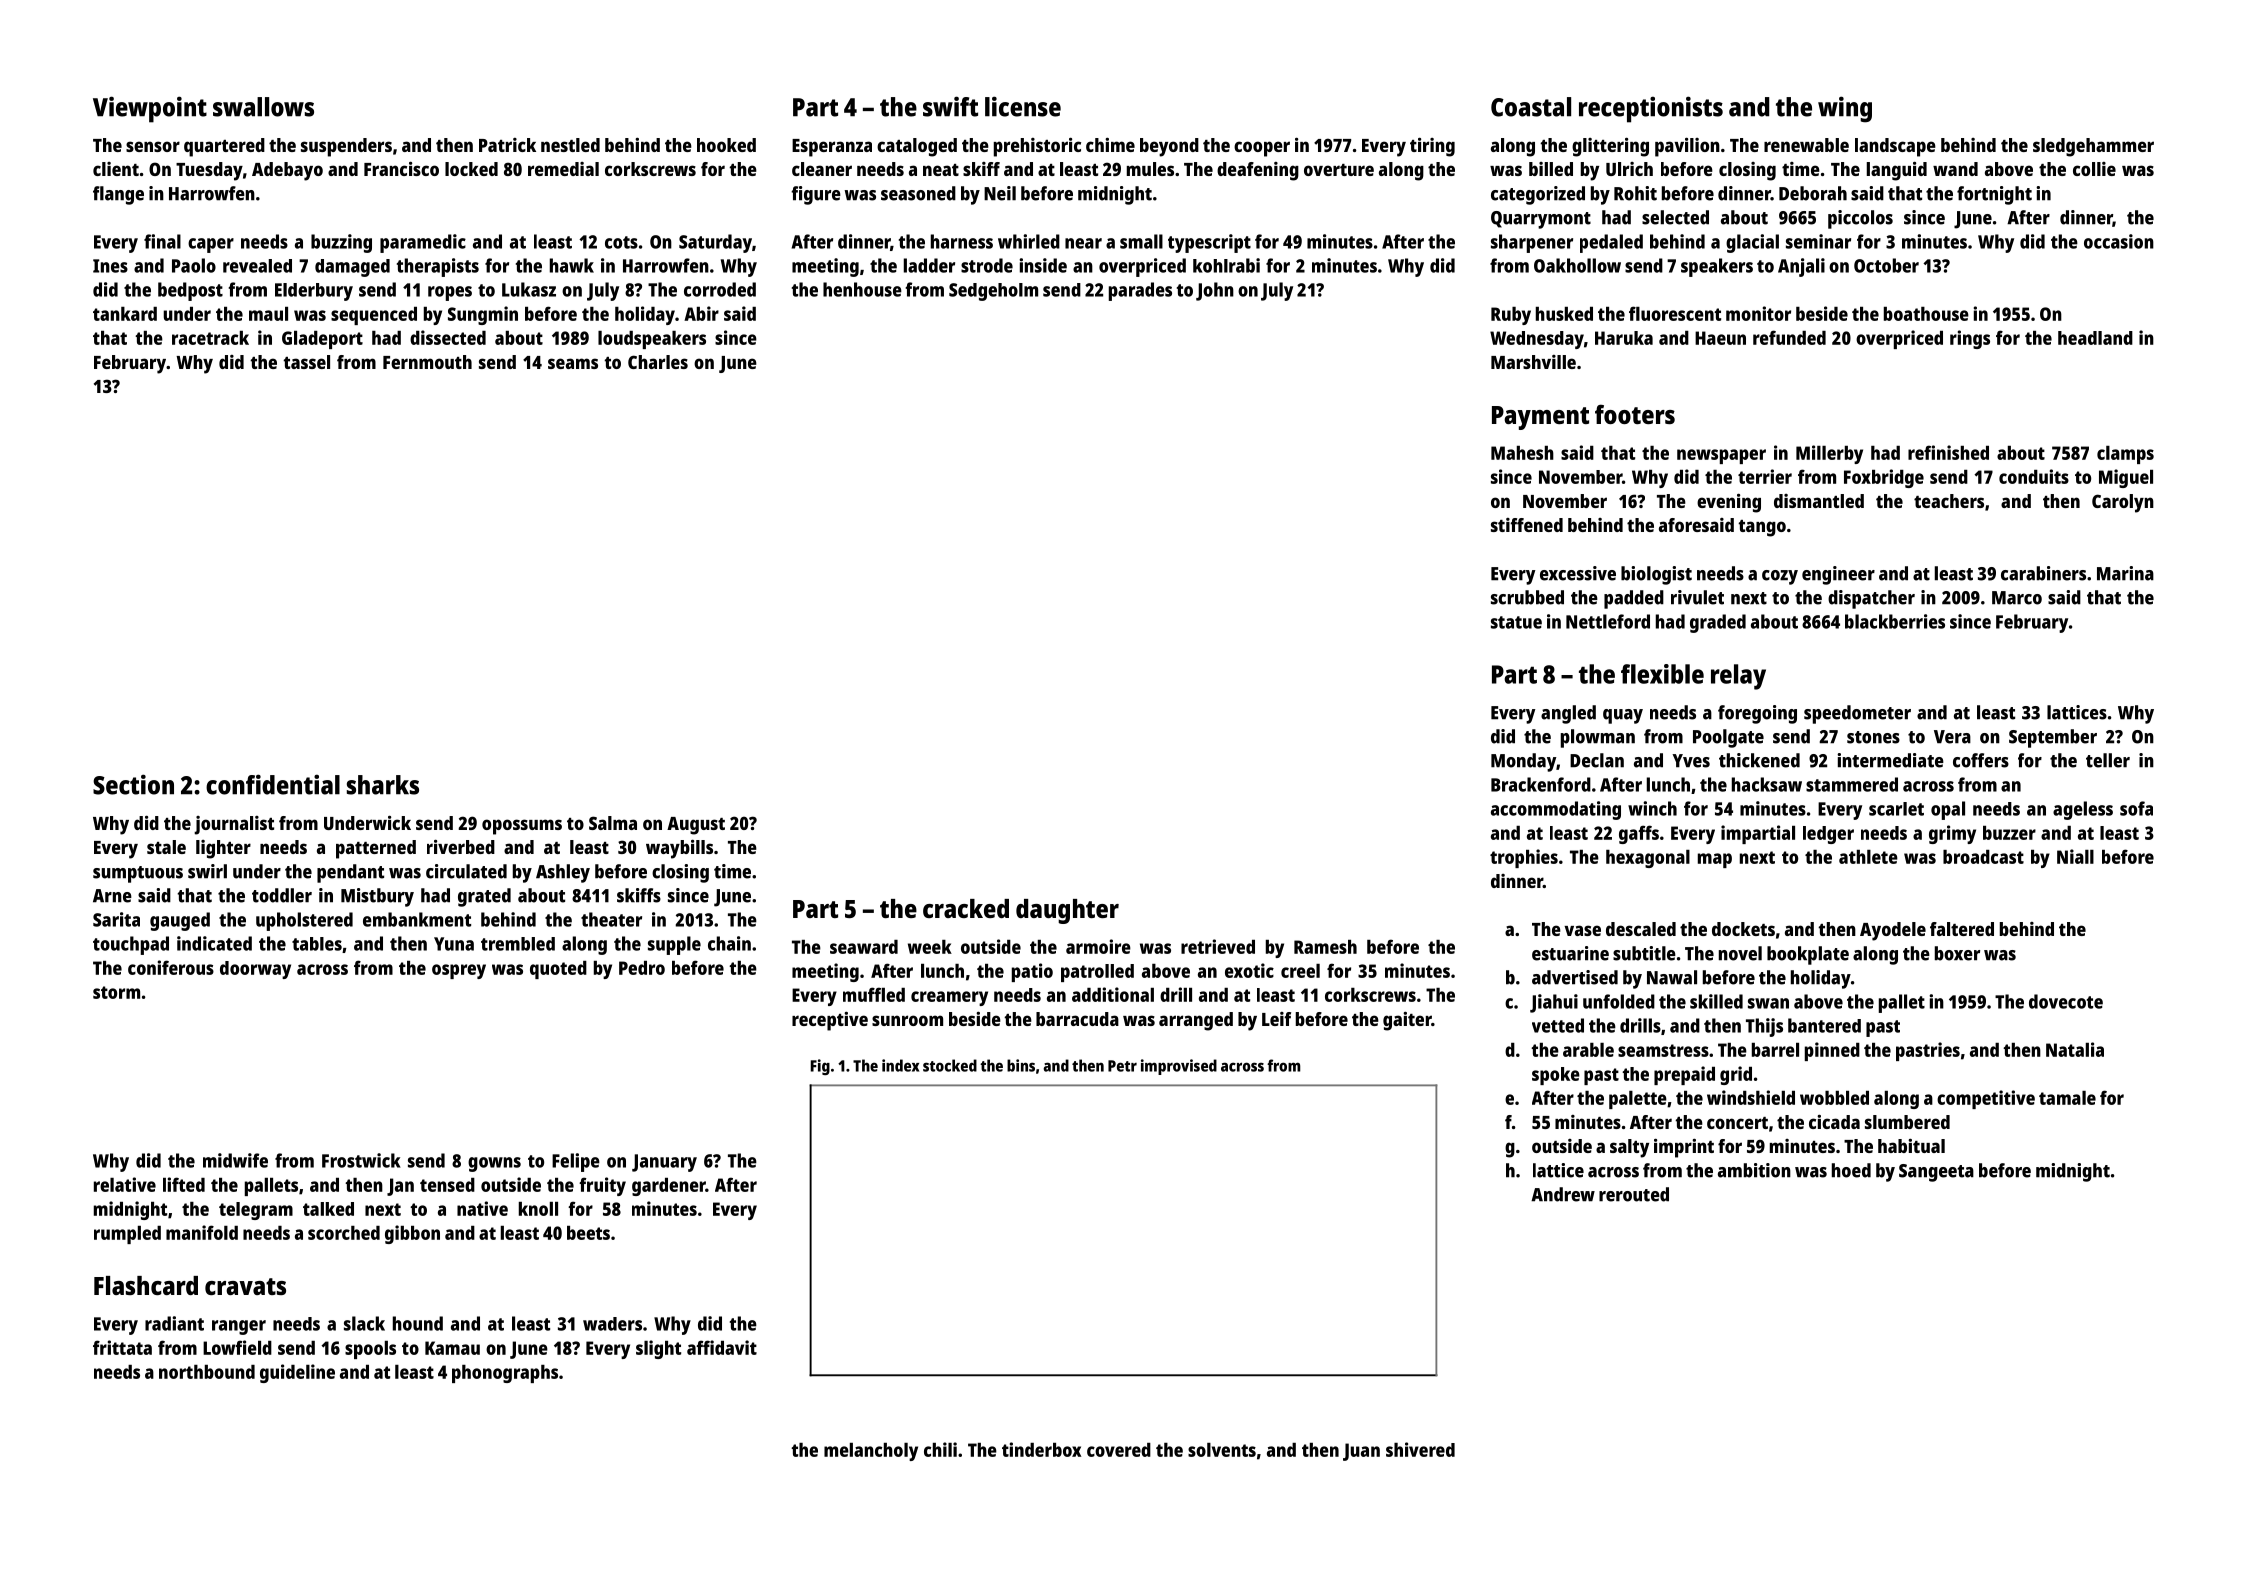  What do you see at coordinates (1651, 109) in the page?
I see `receptionists` at bounding box center [1651, 109].
